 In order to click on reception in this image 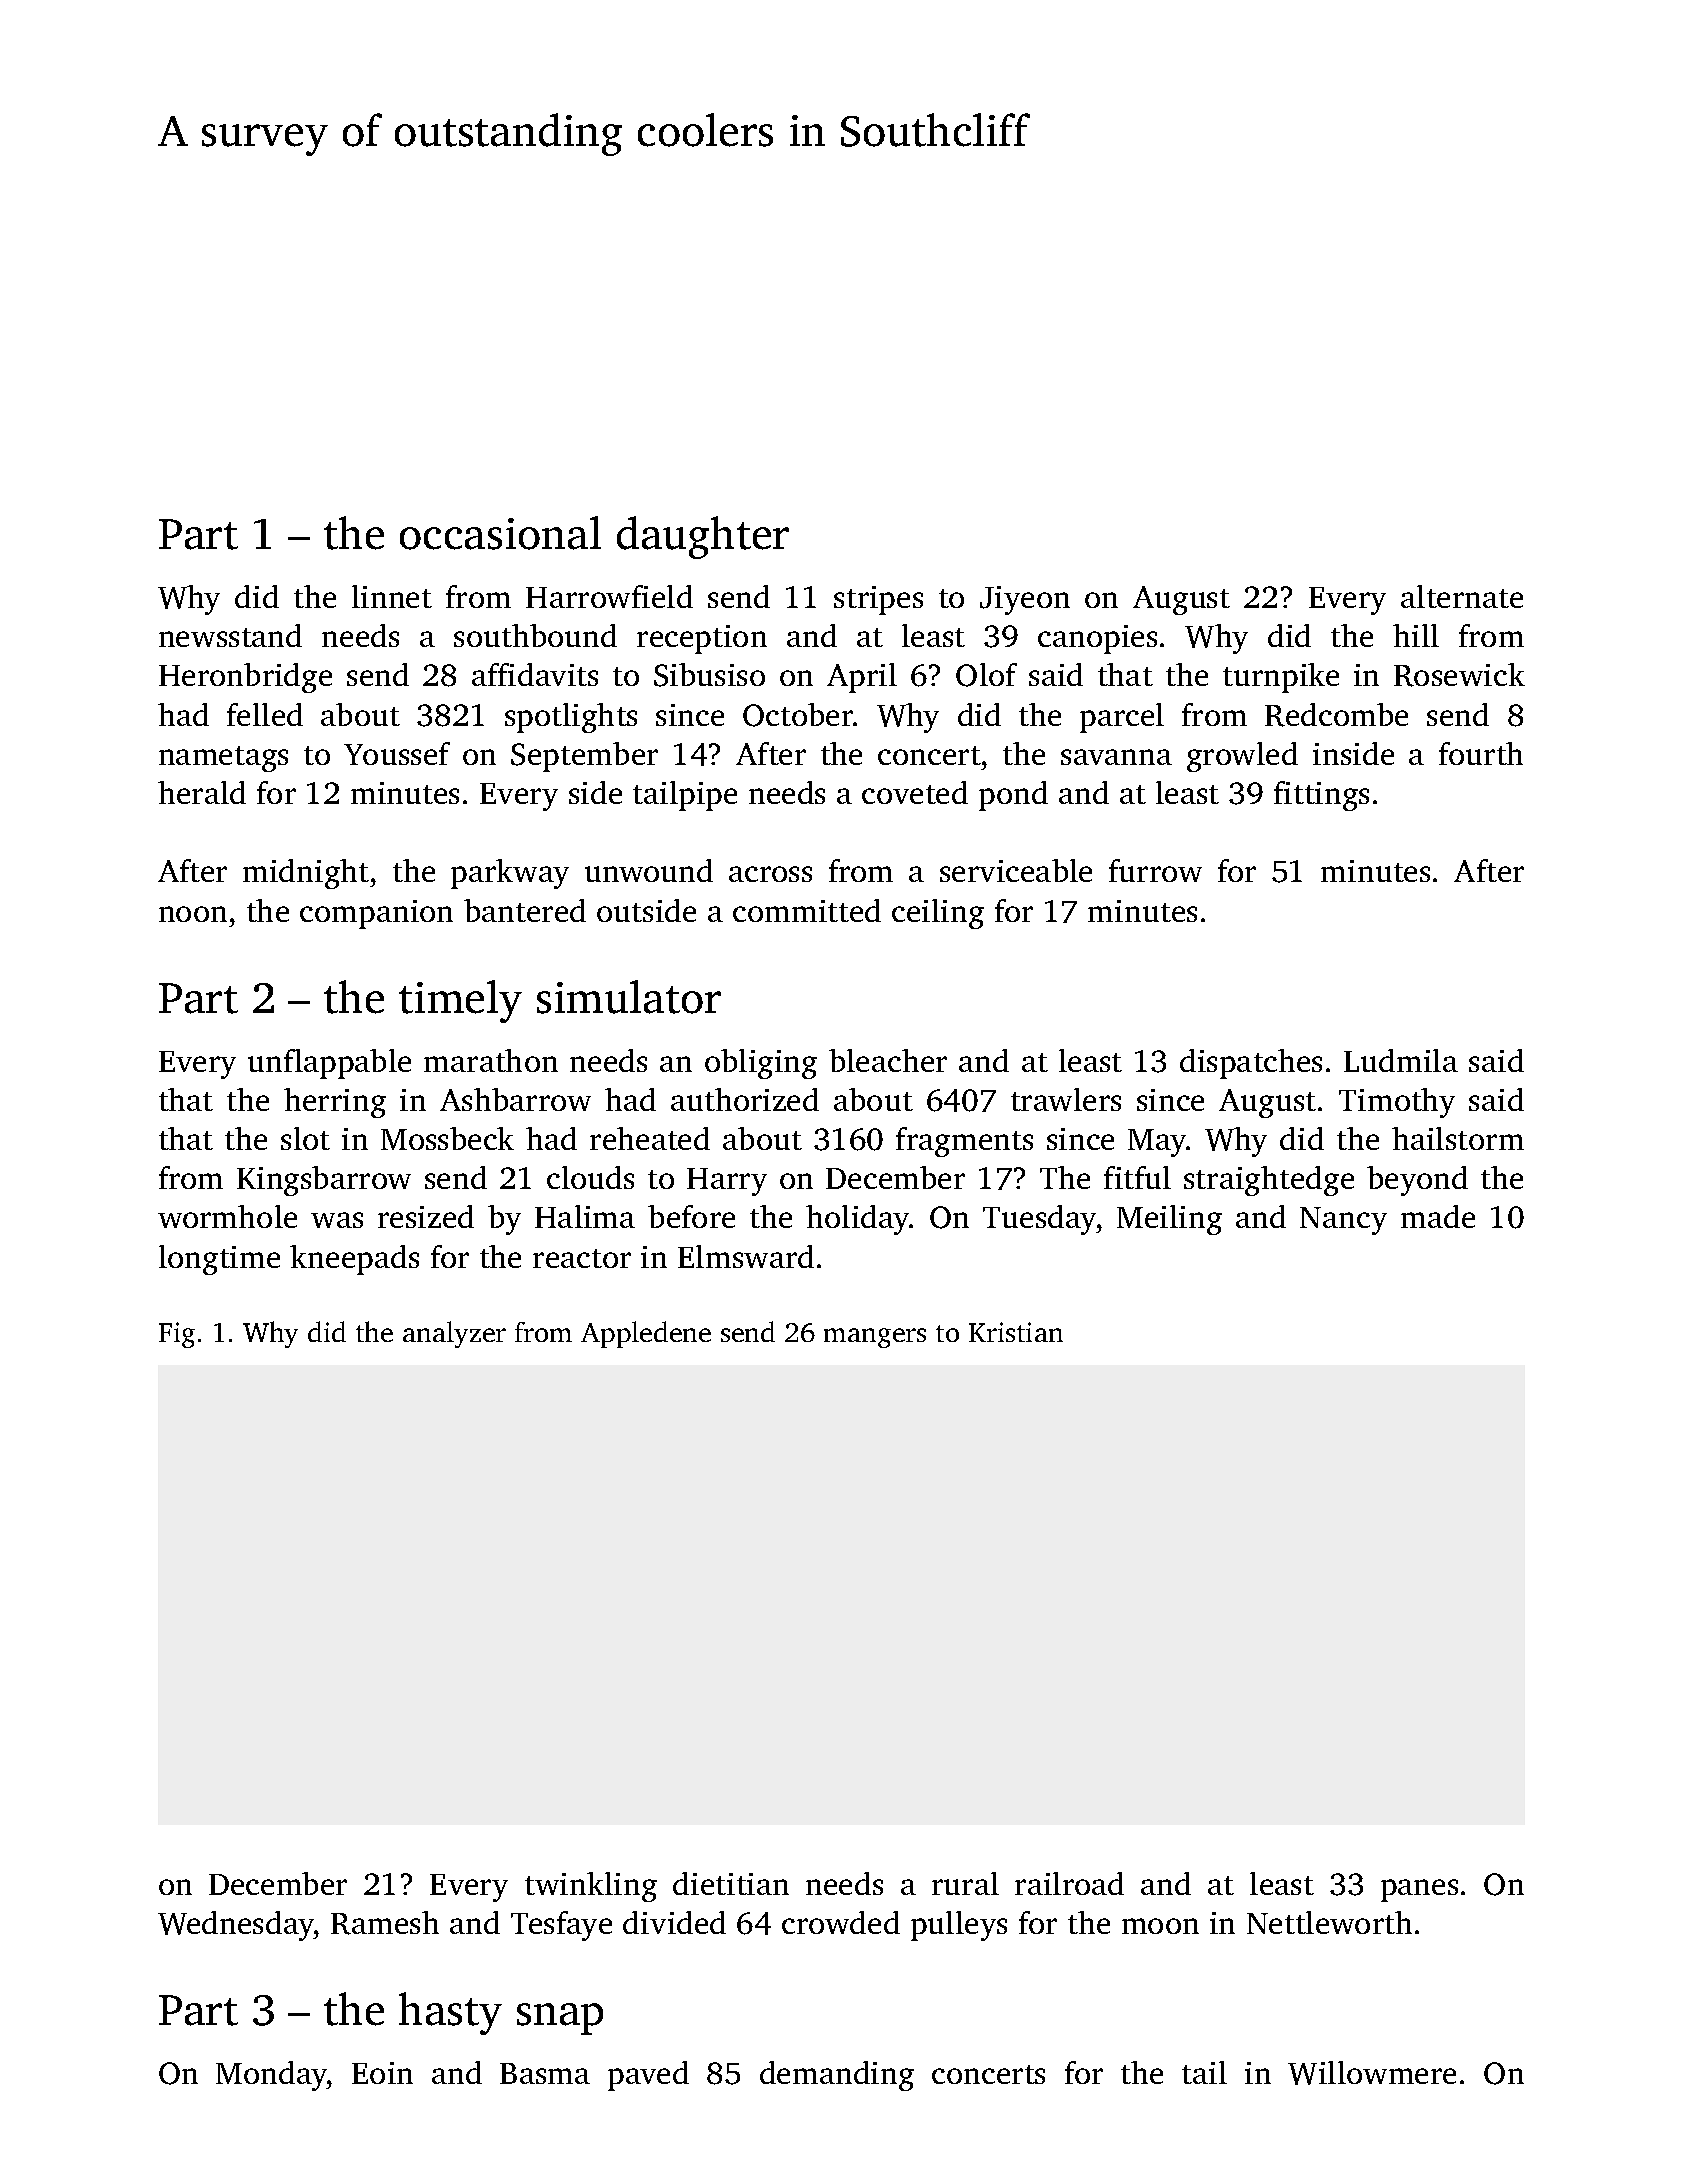, I will do `click(702, 639)`.
